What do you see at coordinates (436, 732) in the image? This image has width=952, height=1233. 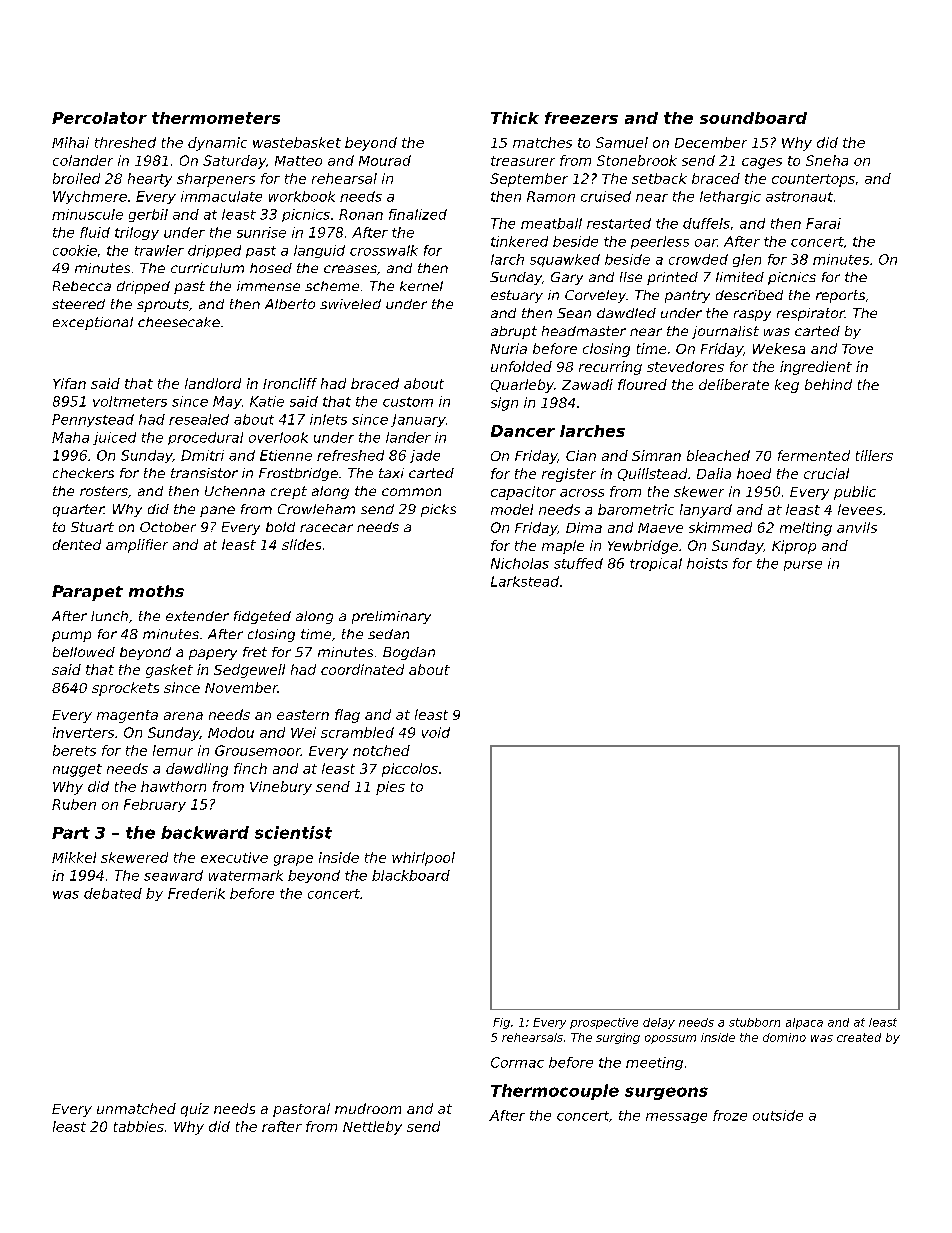 I see `void` at bounding box center [436, 732].
